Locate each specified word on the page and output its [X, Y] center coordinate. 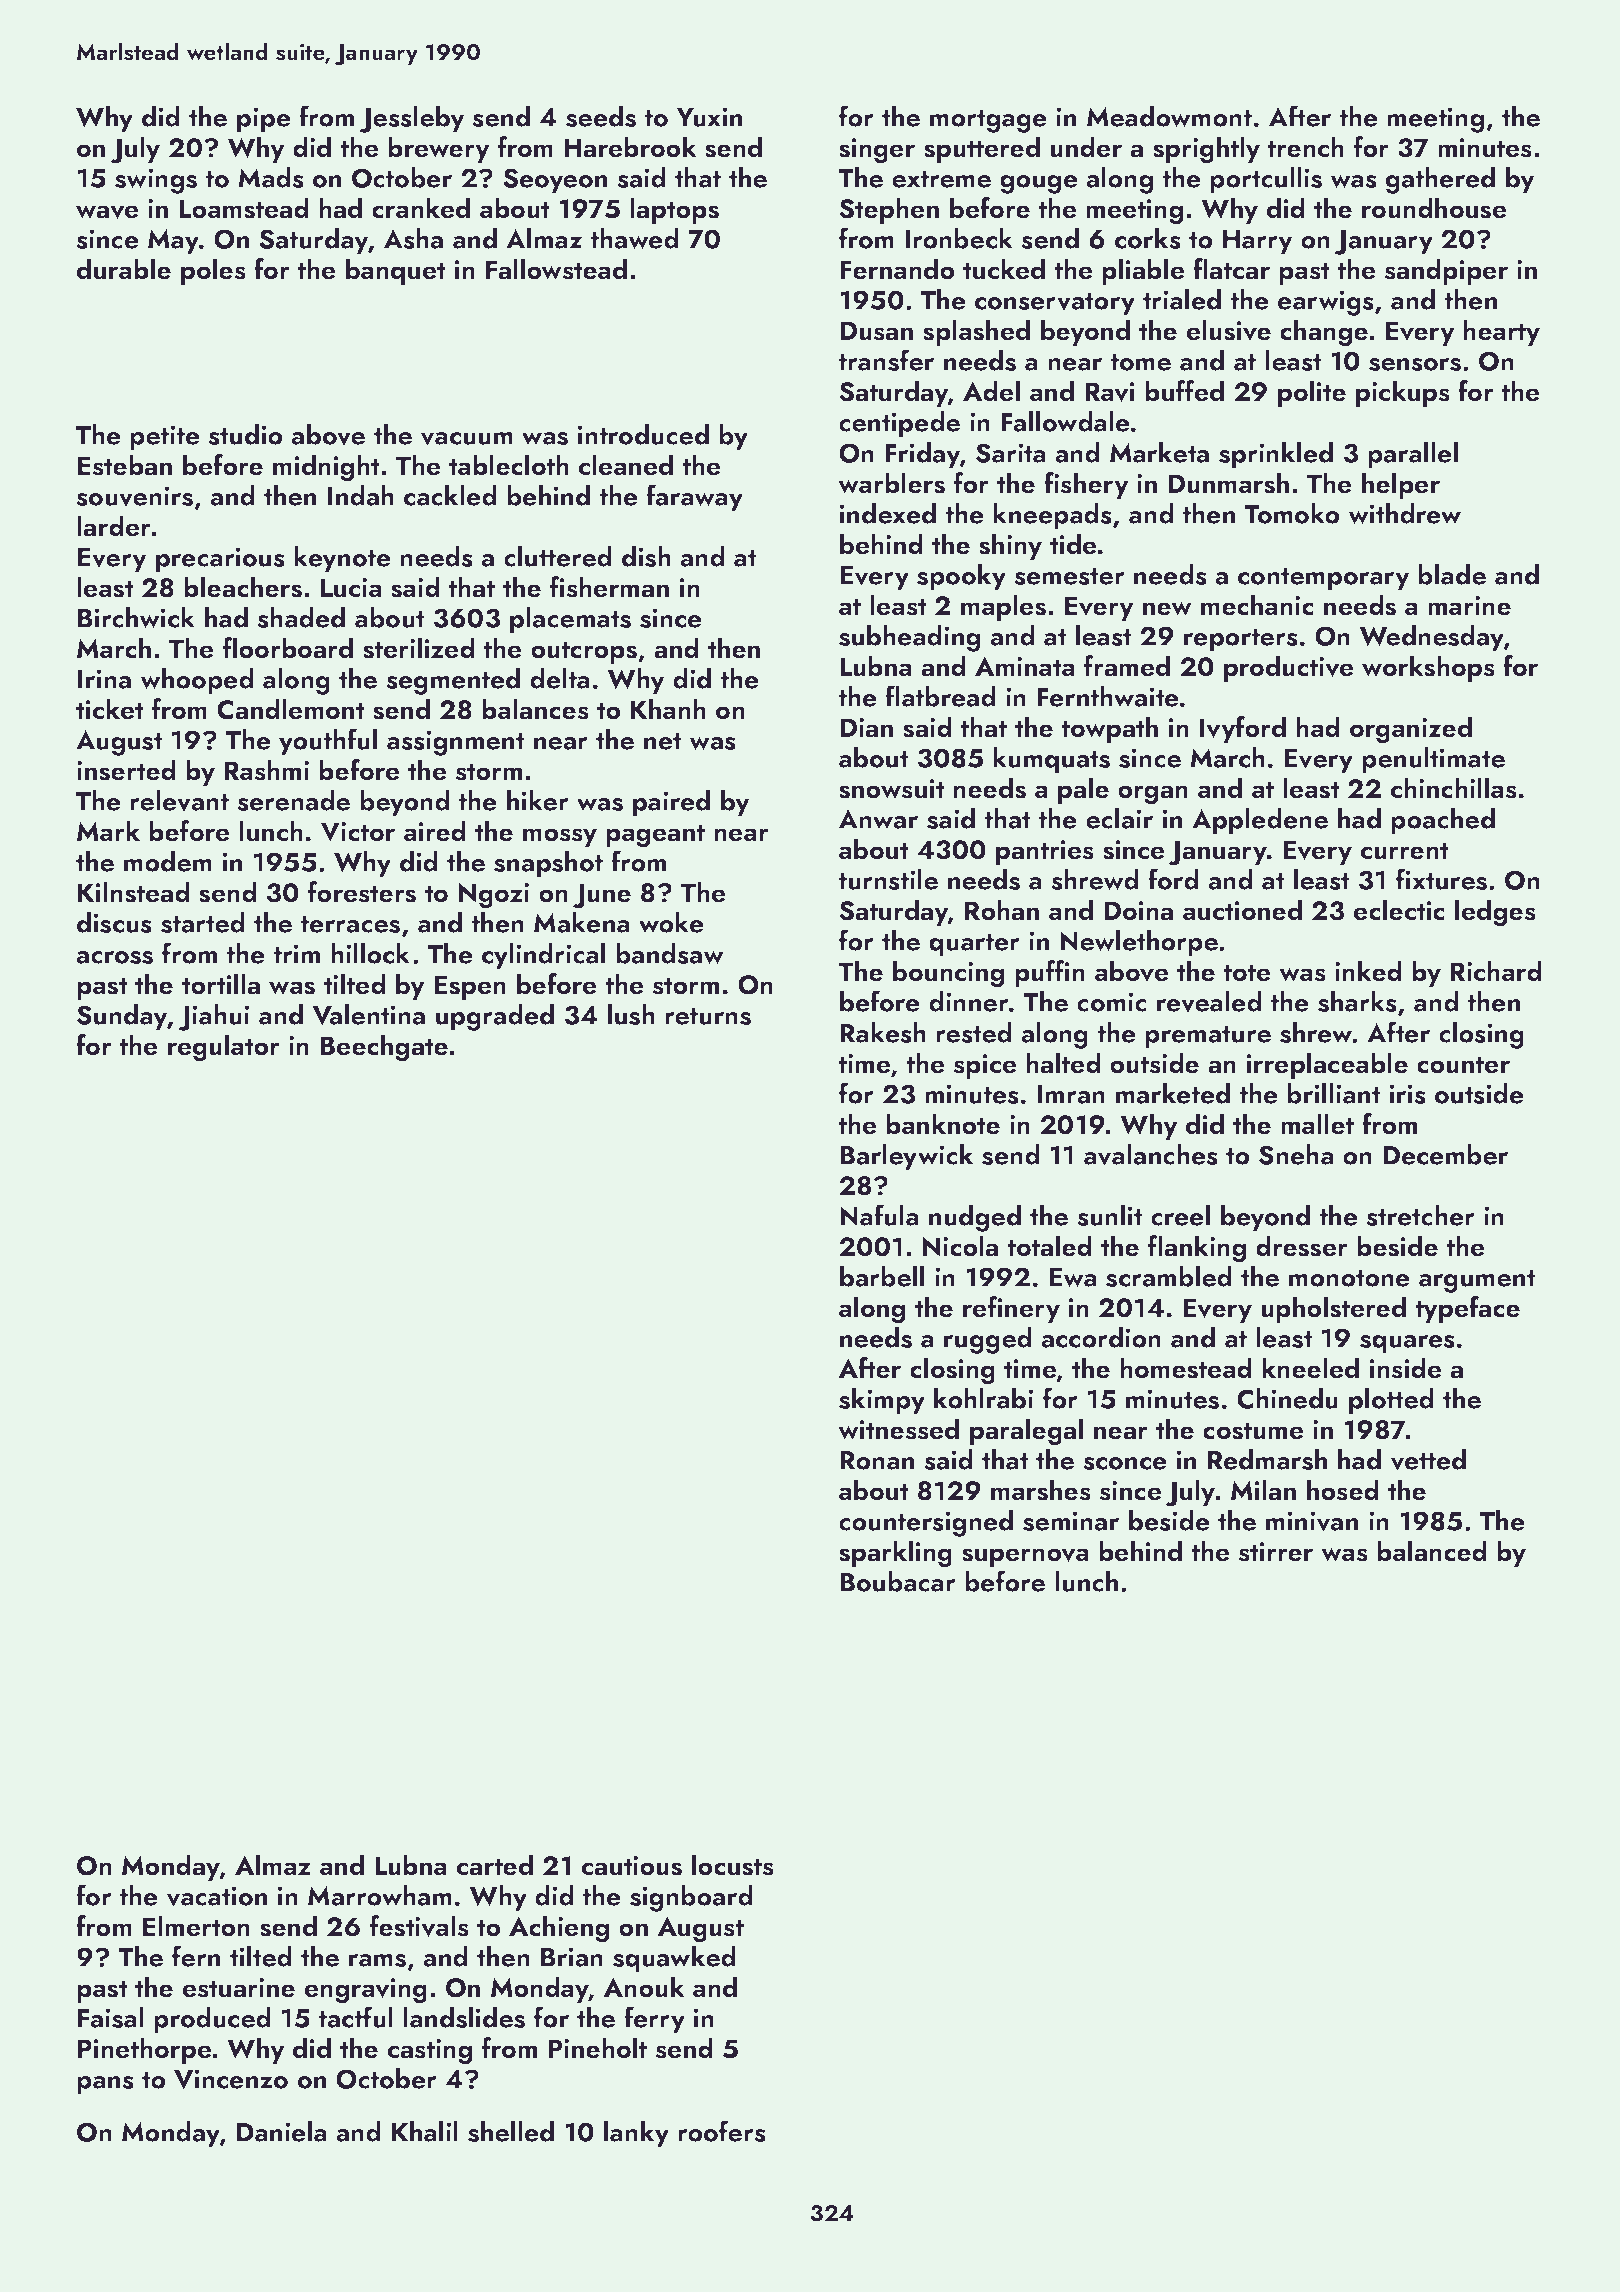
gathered [1440, 180]
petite [165, 438]
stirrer [1276, 1552]
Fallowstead [556, 269]
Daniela [282, 2131]
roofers [722, 2131]
